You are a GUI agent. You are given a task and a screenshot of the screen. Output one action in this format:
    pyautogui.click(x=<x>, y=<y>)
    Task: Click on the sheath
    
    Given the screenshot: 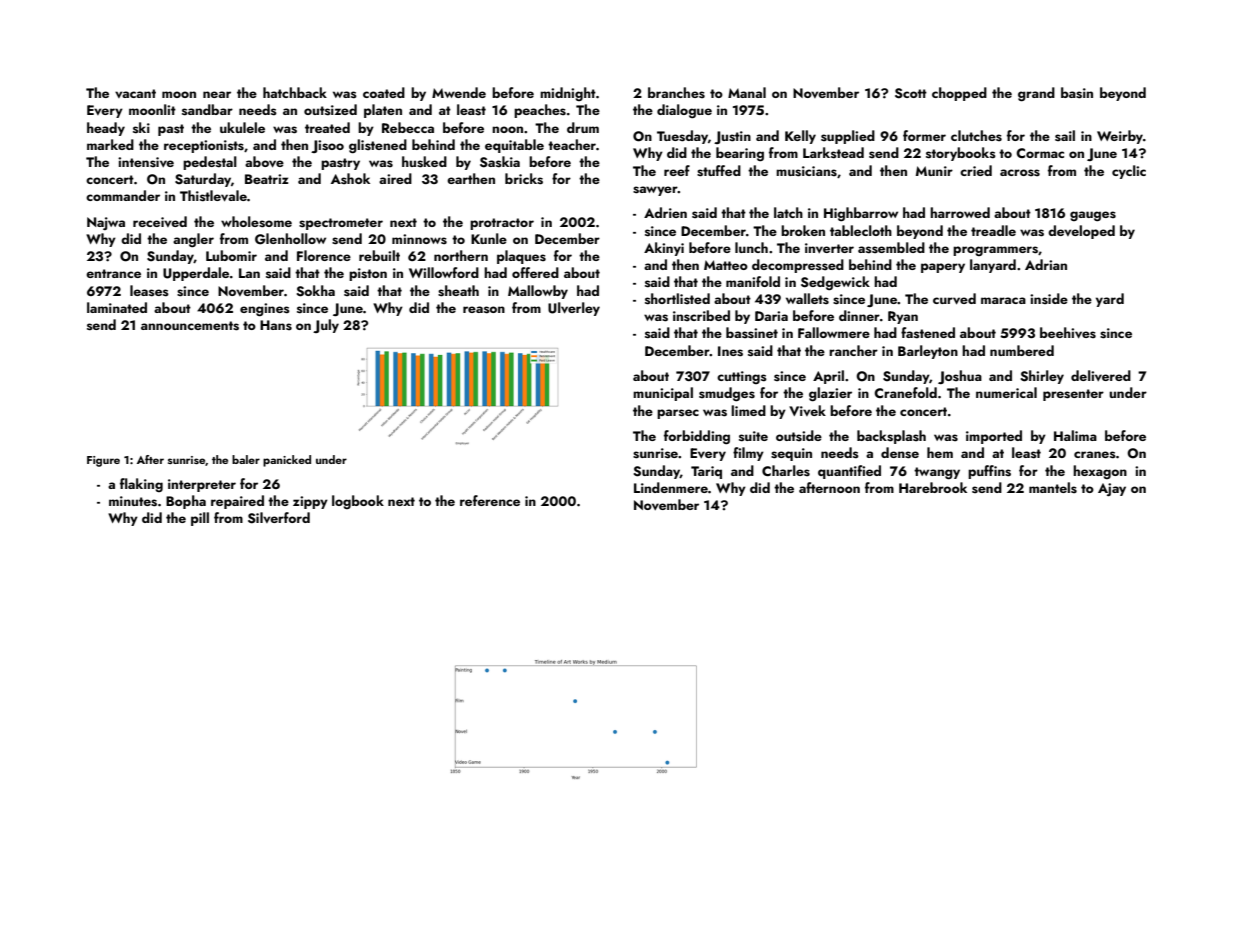 What is the action you would take?
    pyautogui.click(x=458, y=291)
